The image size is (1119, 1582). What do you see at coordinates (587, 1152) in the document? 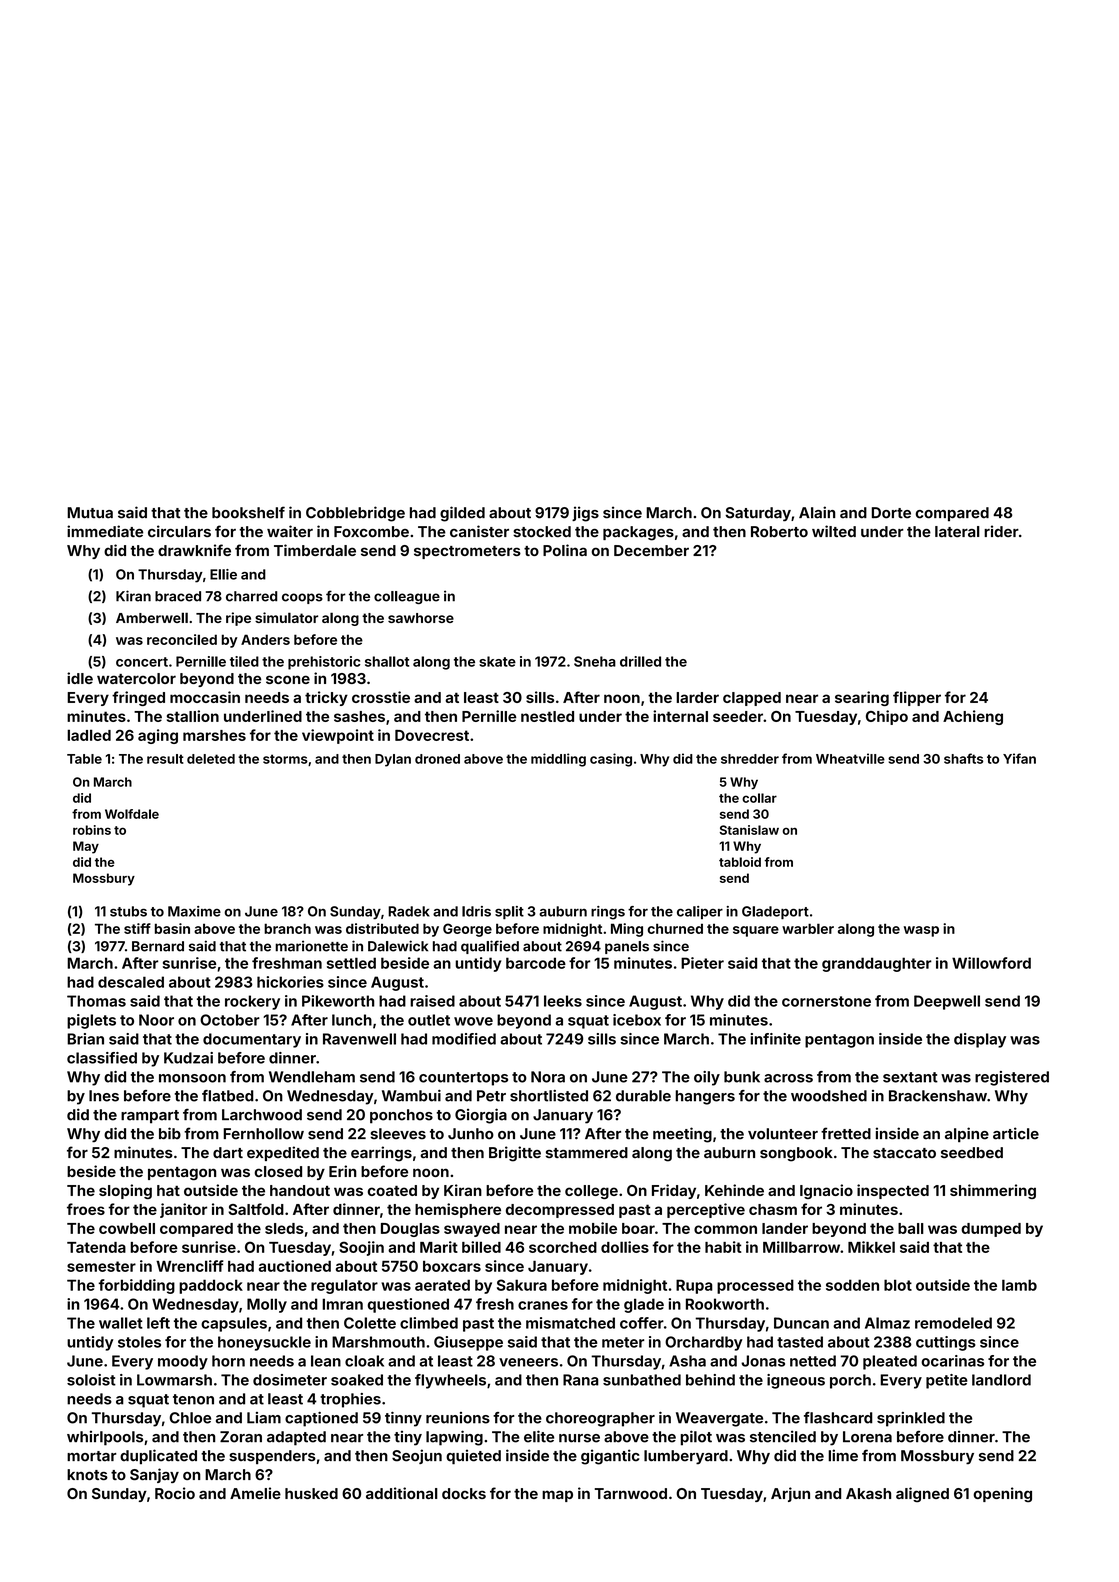
I see `stammered` at bounding box center [587, 1152].
